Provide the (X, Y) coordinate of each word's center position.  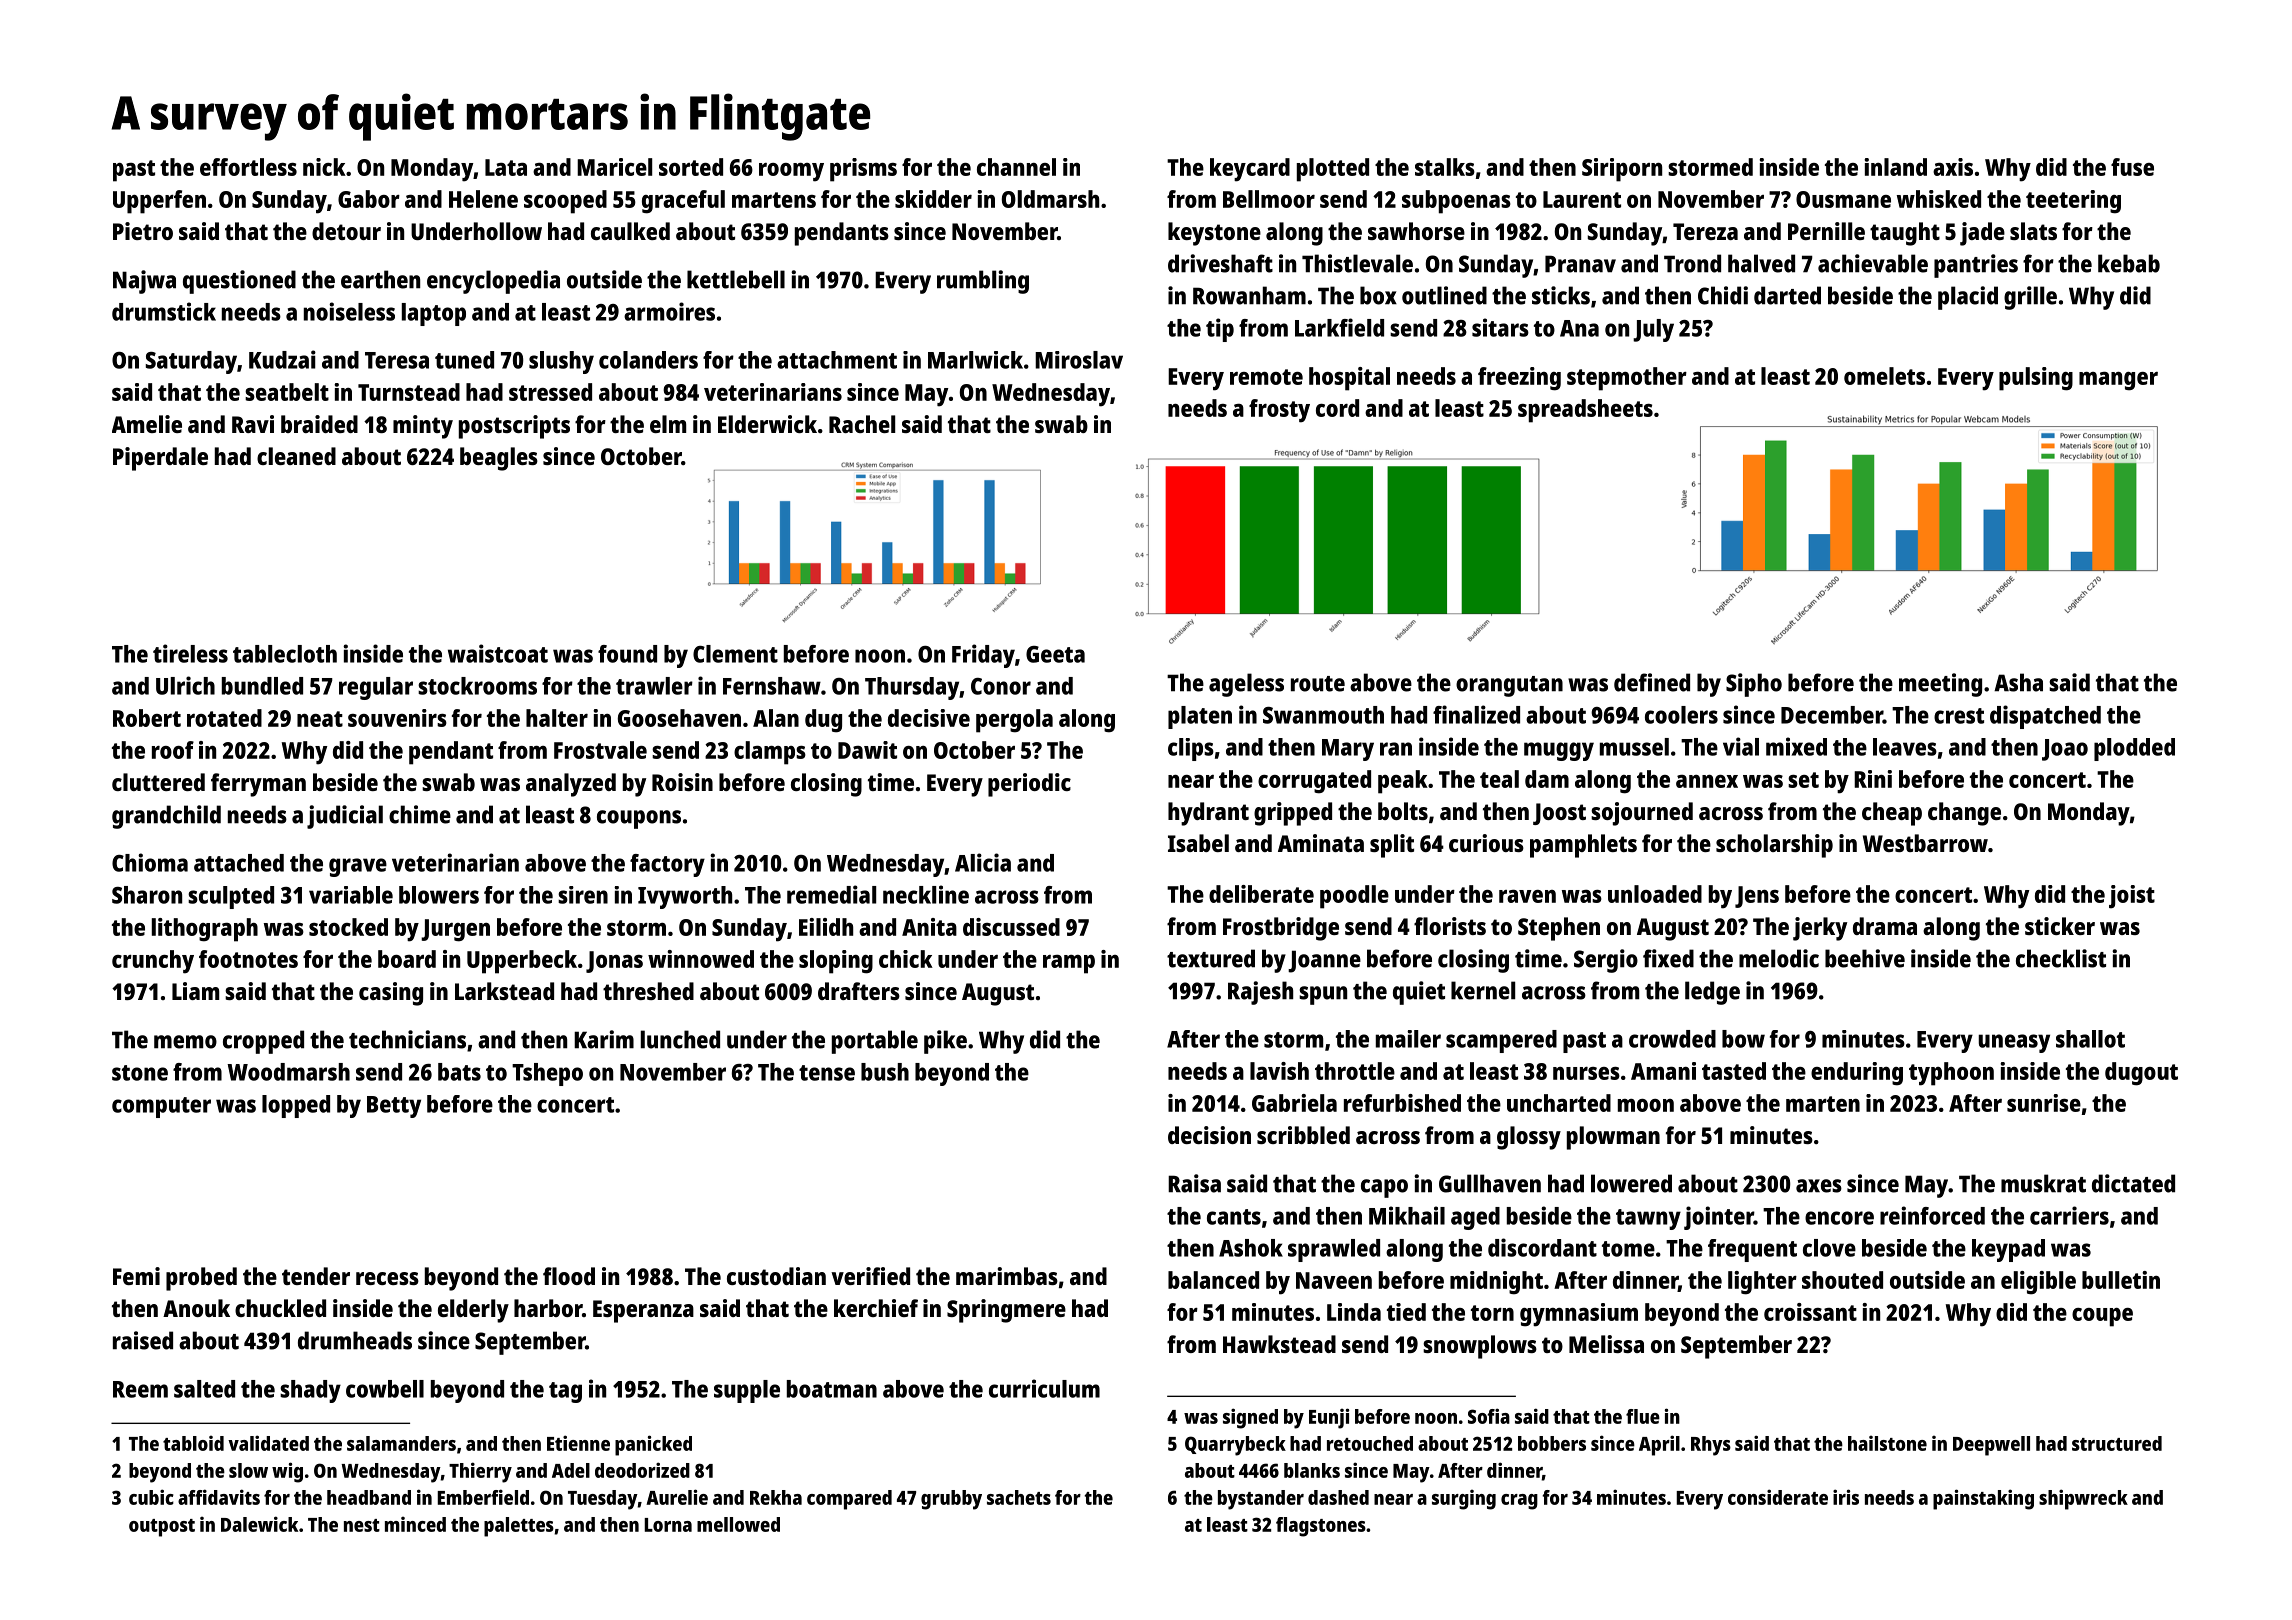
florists (1450, 926)
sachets (1019, 1497)
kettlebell (736, 279)
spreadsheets (1585, 411)
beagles (499, 459)
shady (310, 1391)
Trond (1692, 263)
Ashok (1251, 1248)
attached (239, 863)
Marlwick (975, 360)
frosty (1279, 411)
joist (2132, 897)
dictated (2133, 1183)
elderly (473, 1311)
